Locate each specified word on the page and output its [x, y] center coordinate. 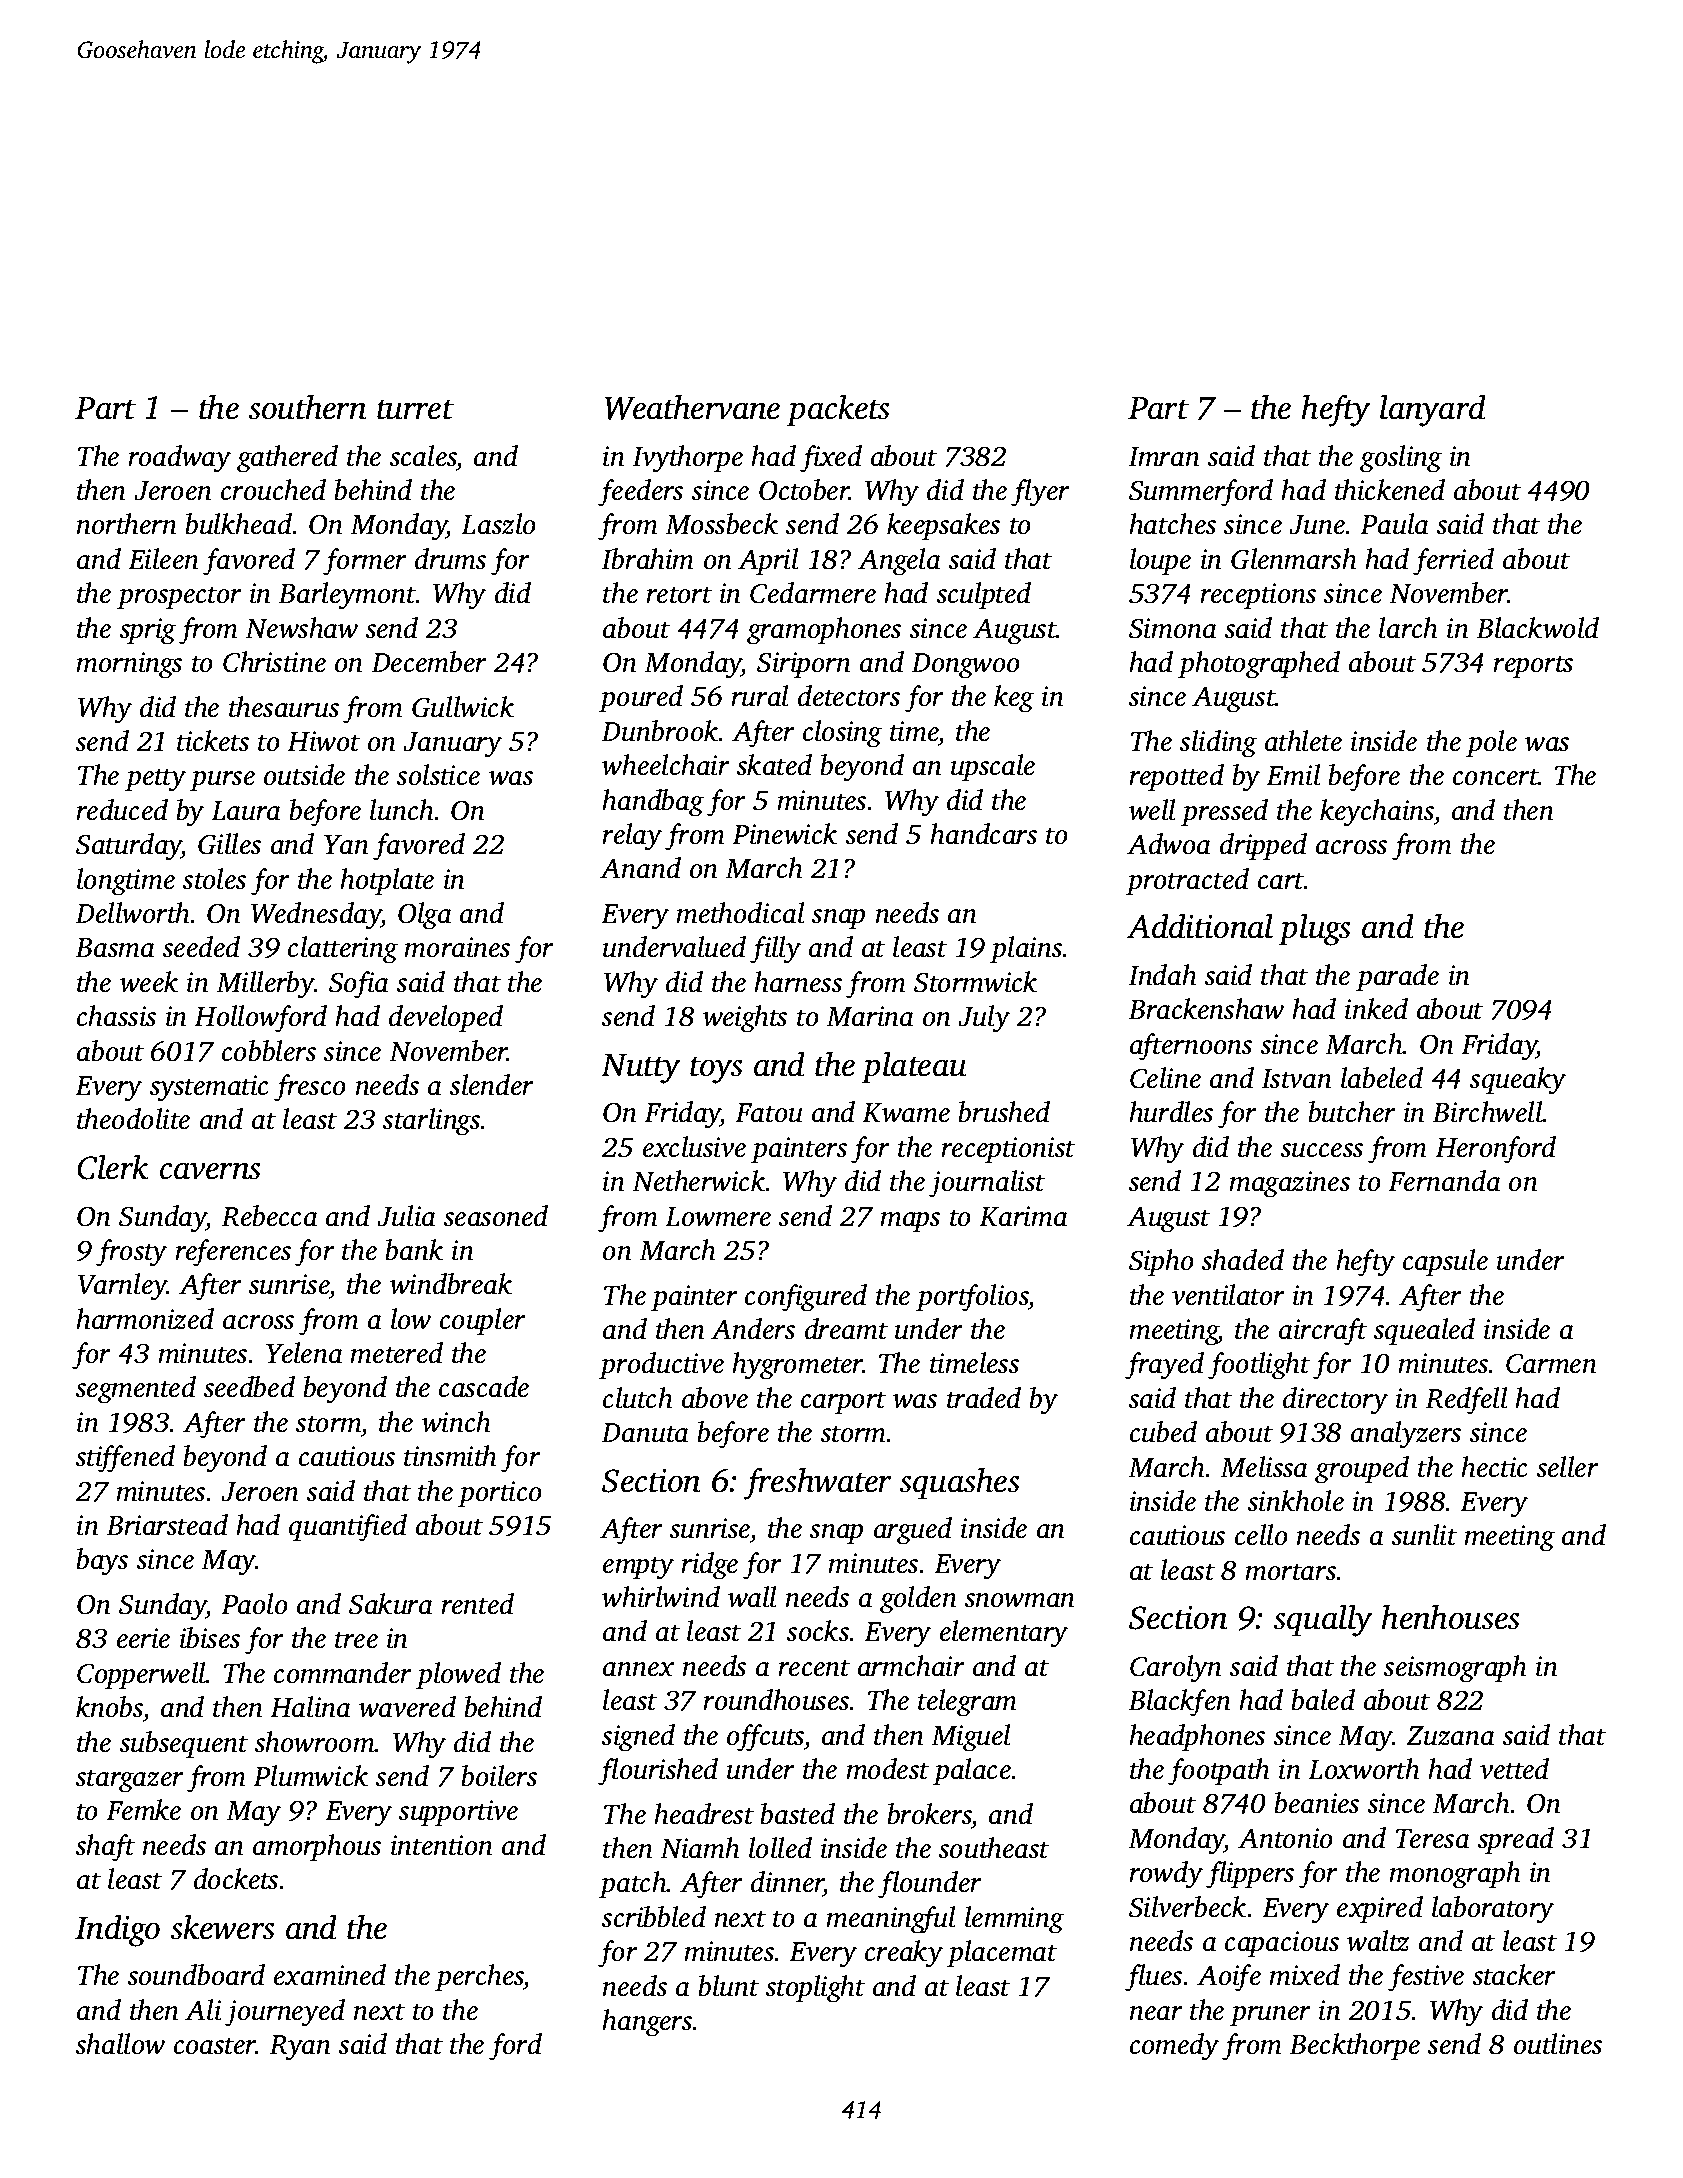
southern [308, 407]
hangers [647, 2023]
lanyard [1433, 410]
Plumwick [310, 1776]
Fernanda [1444, 1181]
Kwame [906, 1113]
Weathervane [692, 407]
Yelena [304, 1353]
